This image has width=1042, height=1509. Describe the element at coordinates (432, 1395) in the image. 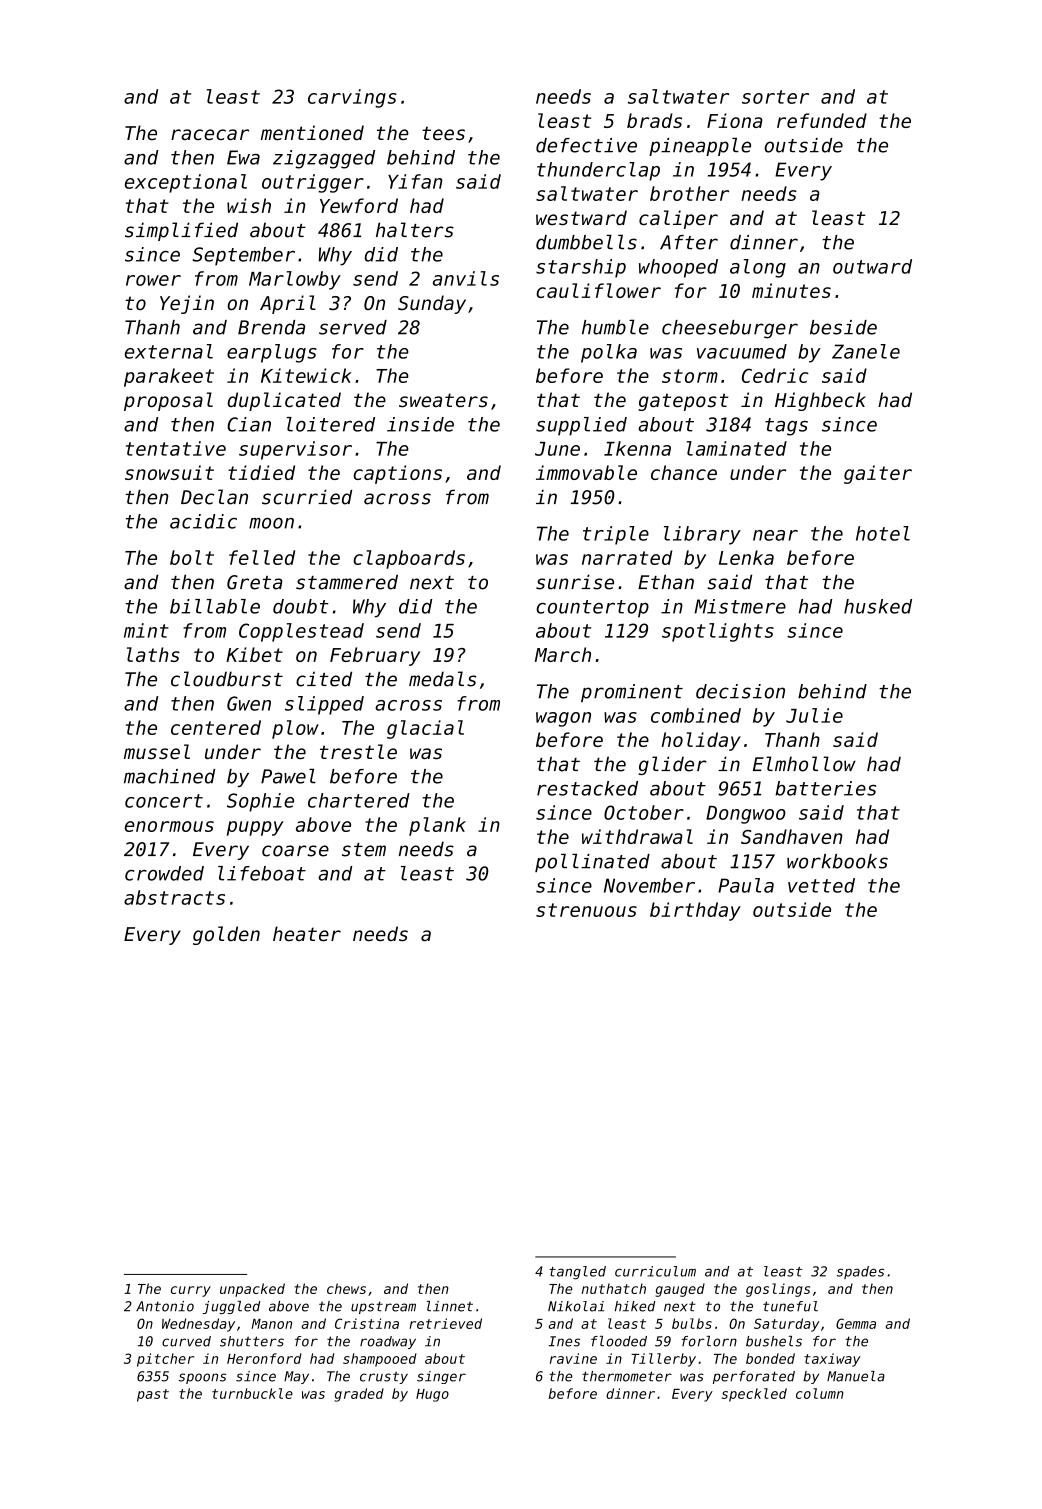

I see `Hugo` at that location.
